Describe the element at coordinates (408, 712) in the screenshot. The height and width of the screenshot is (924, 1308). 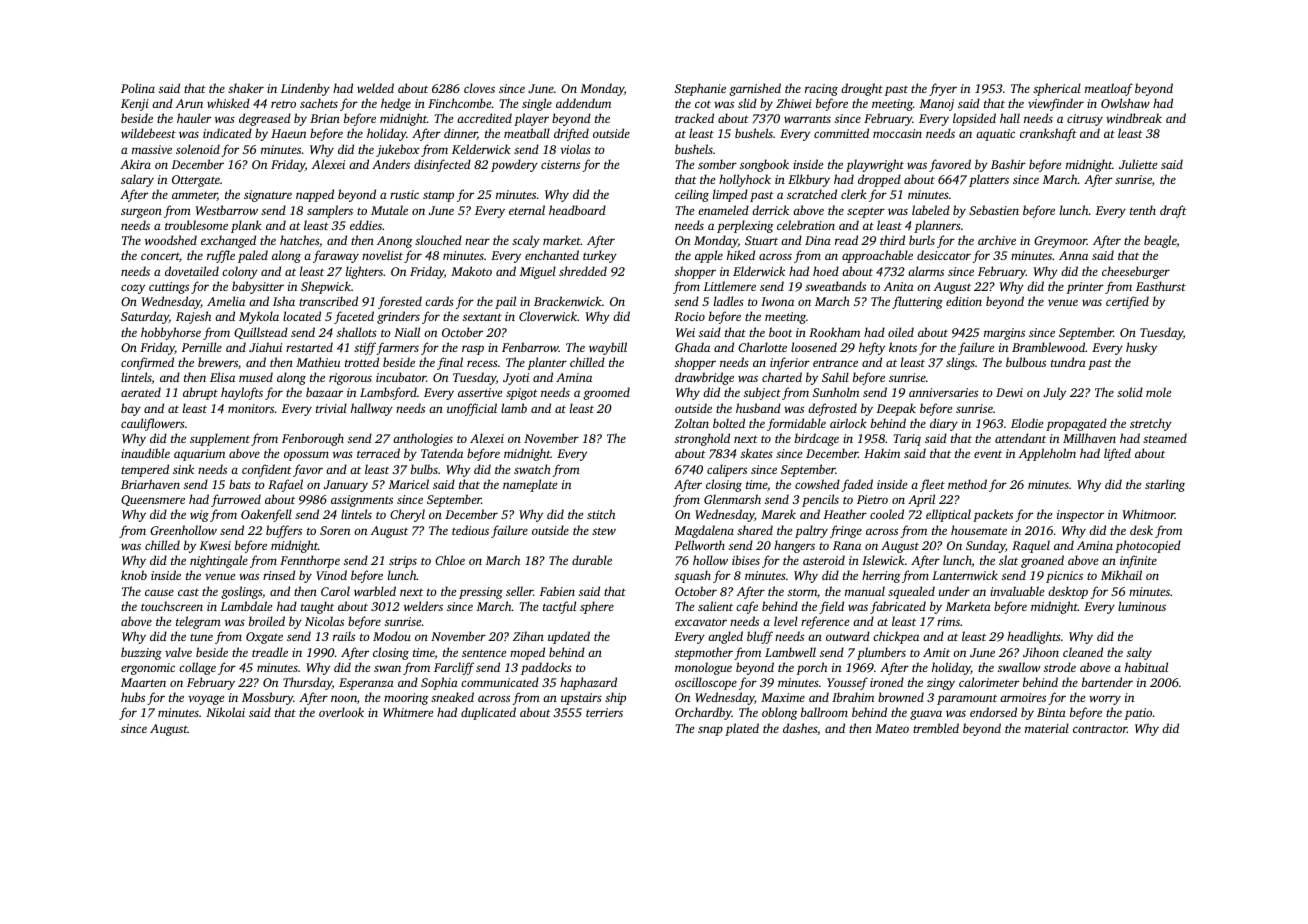
I see `Whitmere` at that location.
